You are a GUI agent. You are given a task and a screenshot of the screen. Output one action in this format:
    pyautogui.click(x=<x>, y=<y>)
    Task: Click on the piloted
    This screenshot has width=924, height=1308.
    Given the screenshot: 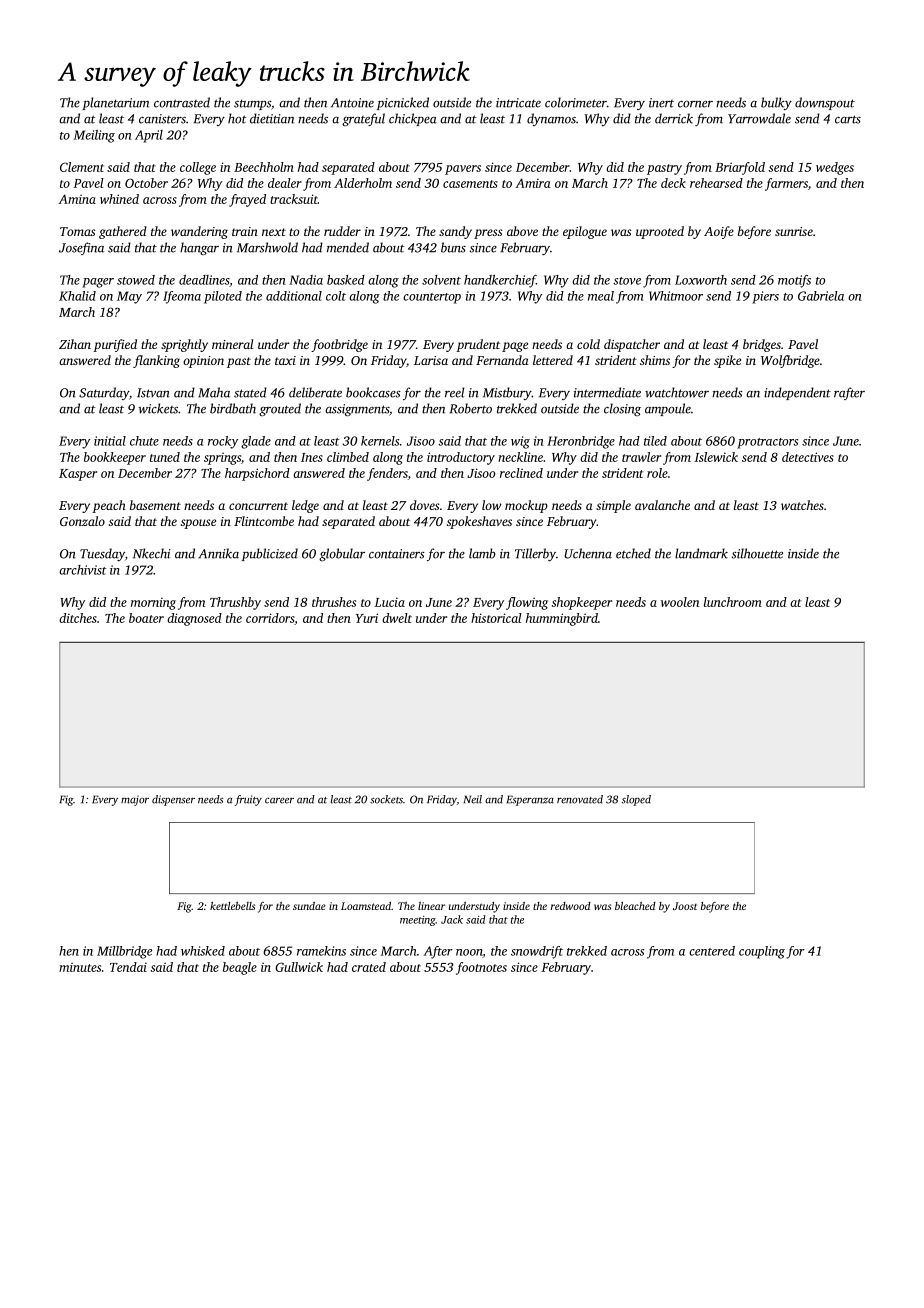 What is the action you would take?
    pyautogui.click(x=223, y=297)
